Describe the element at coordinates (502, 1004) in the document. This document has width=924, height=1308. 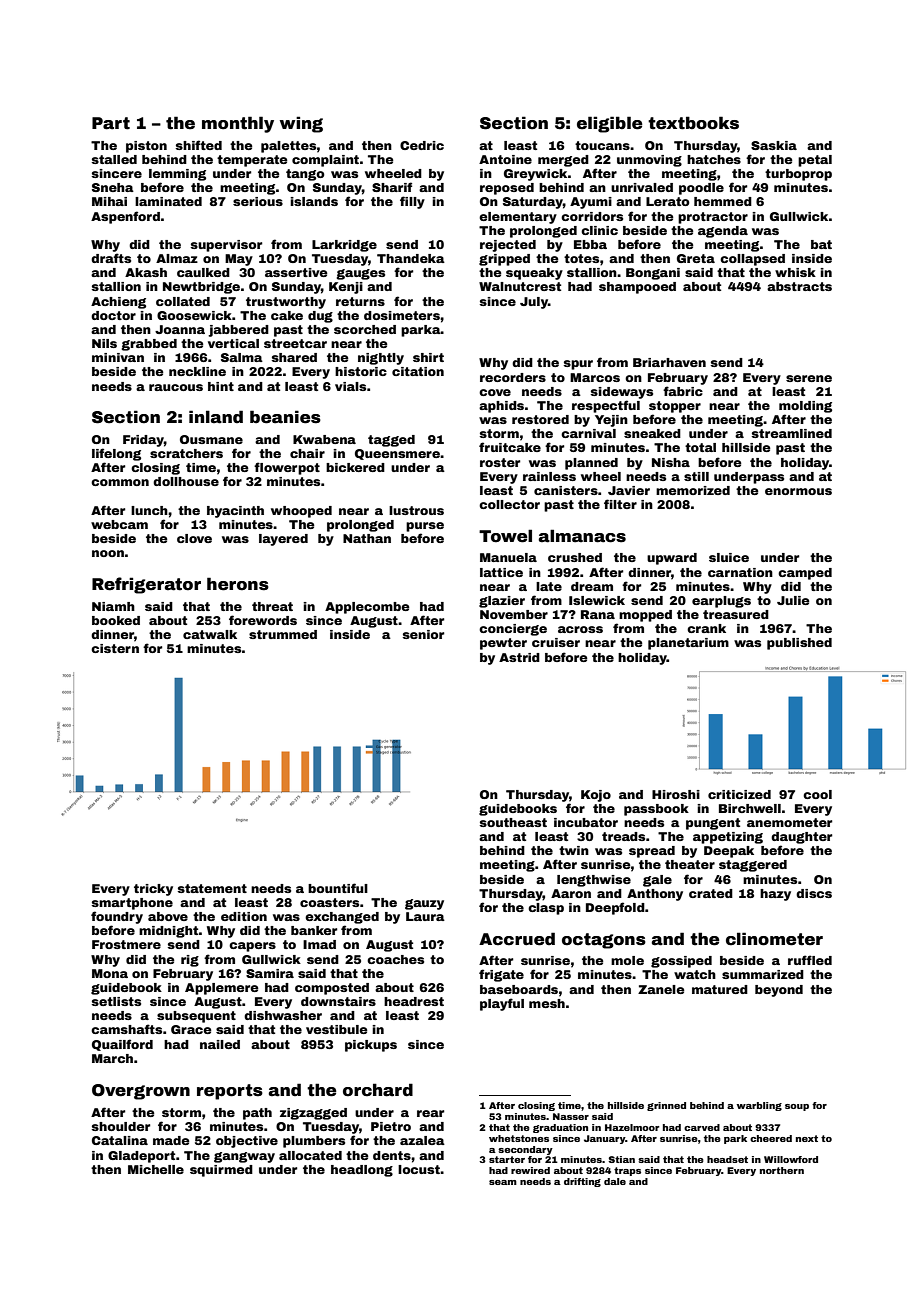
I see `playful` at that location.
